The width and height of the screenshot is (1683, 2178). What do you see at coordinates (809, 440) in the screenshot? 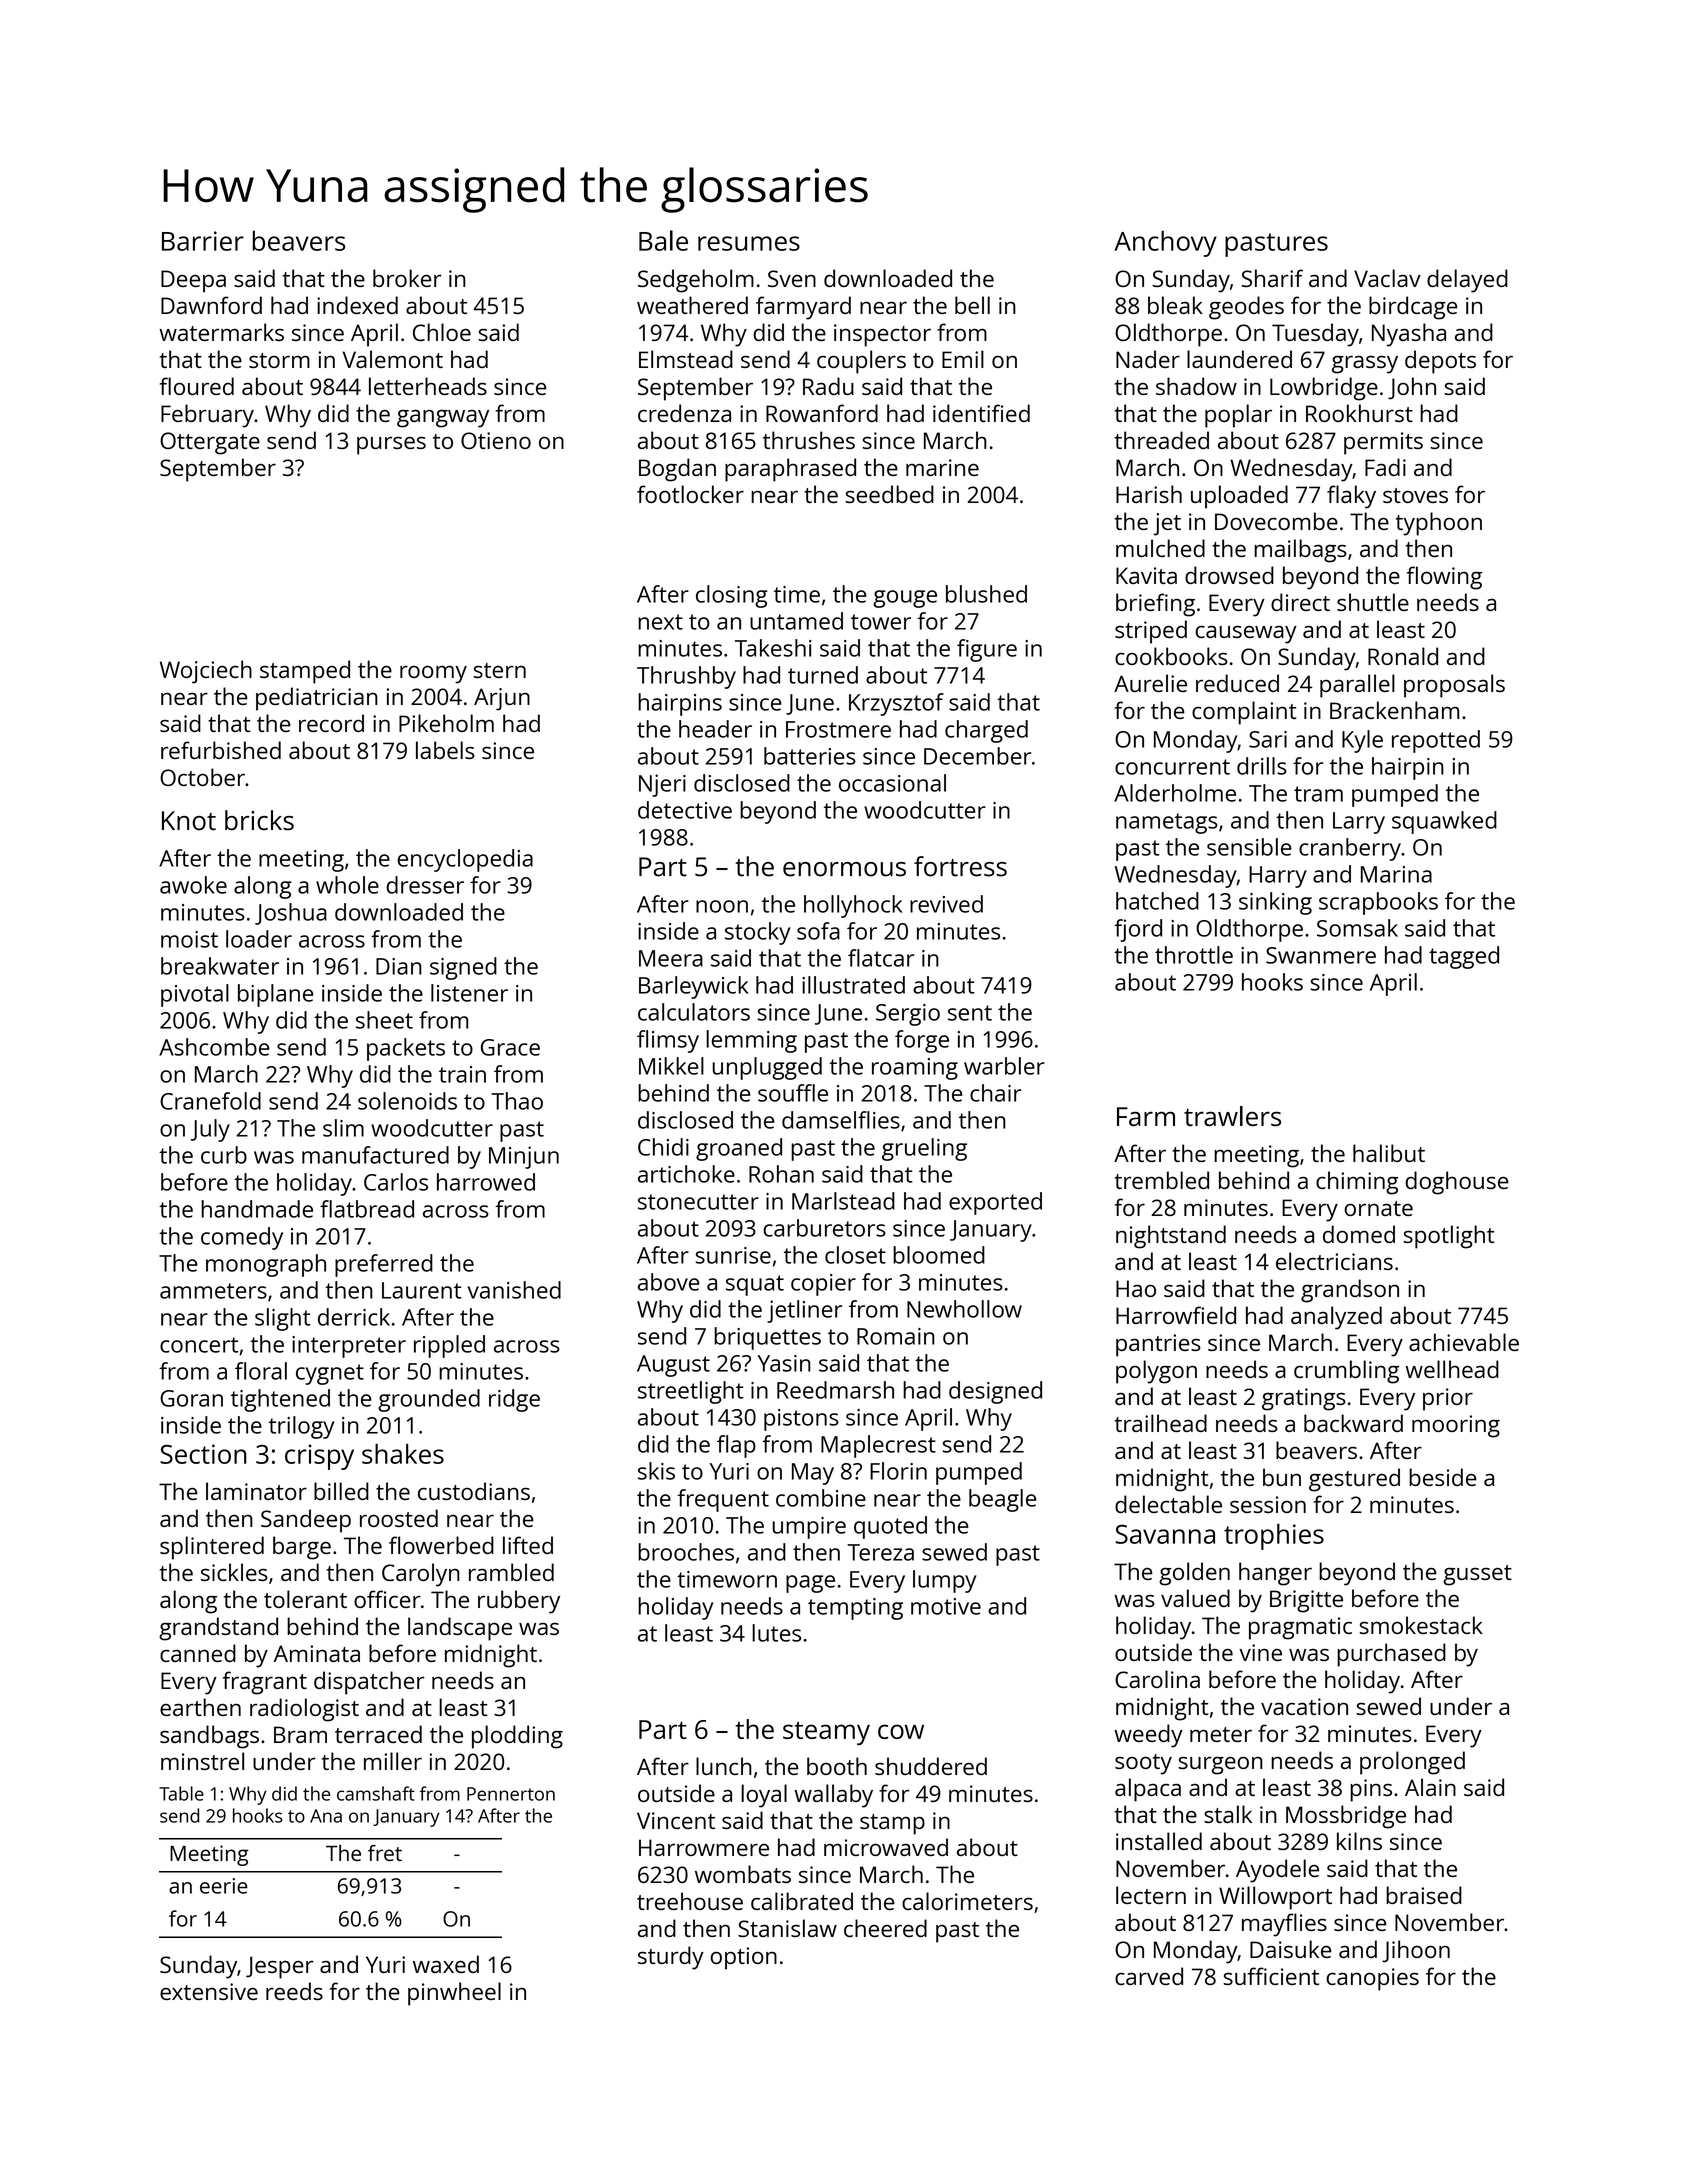
I see `thrushes` at bounding box center [809, 440].
